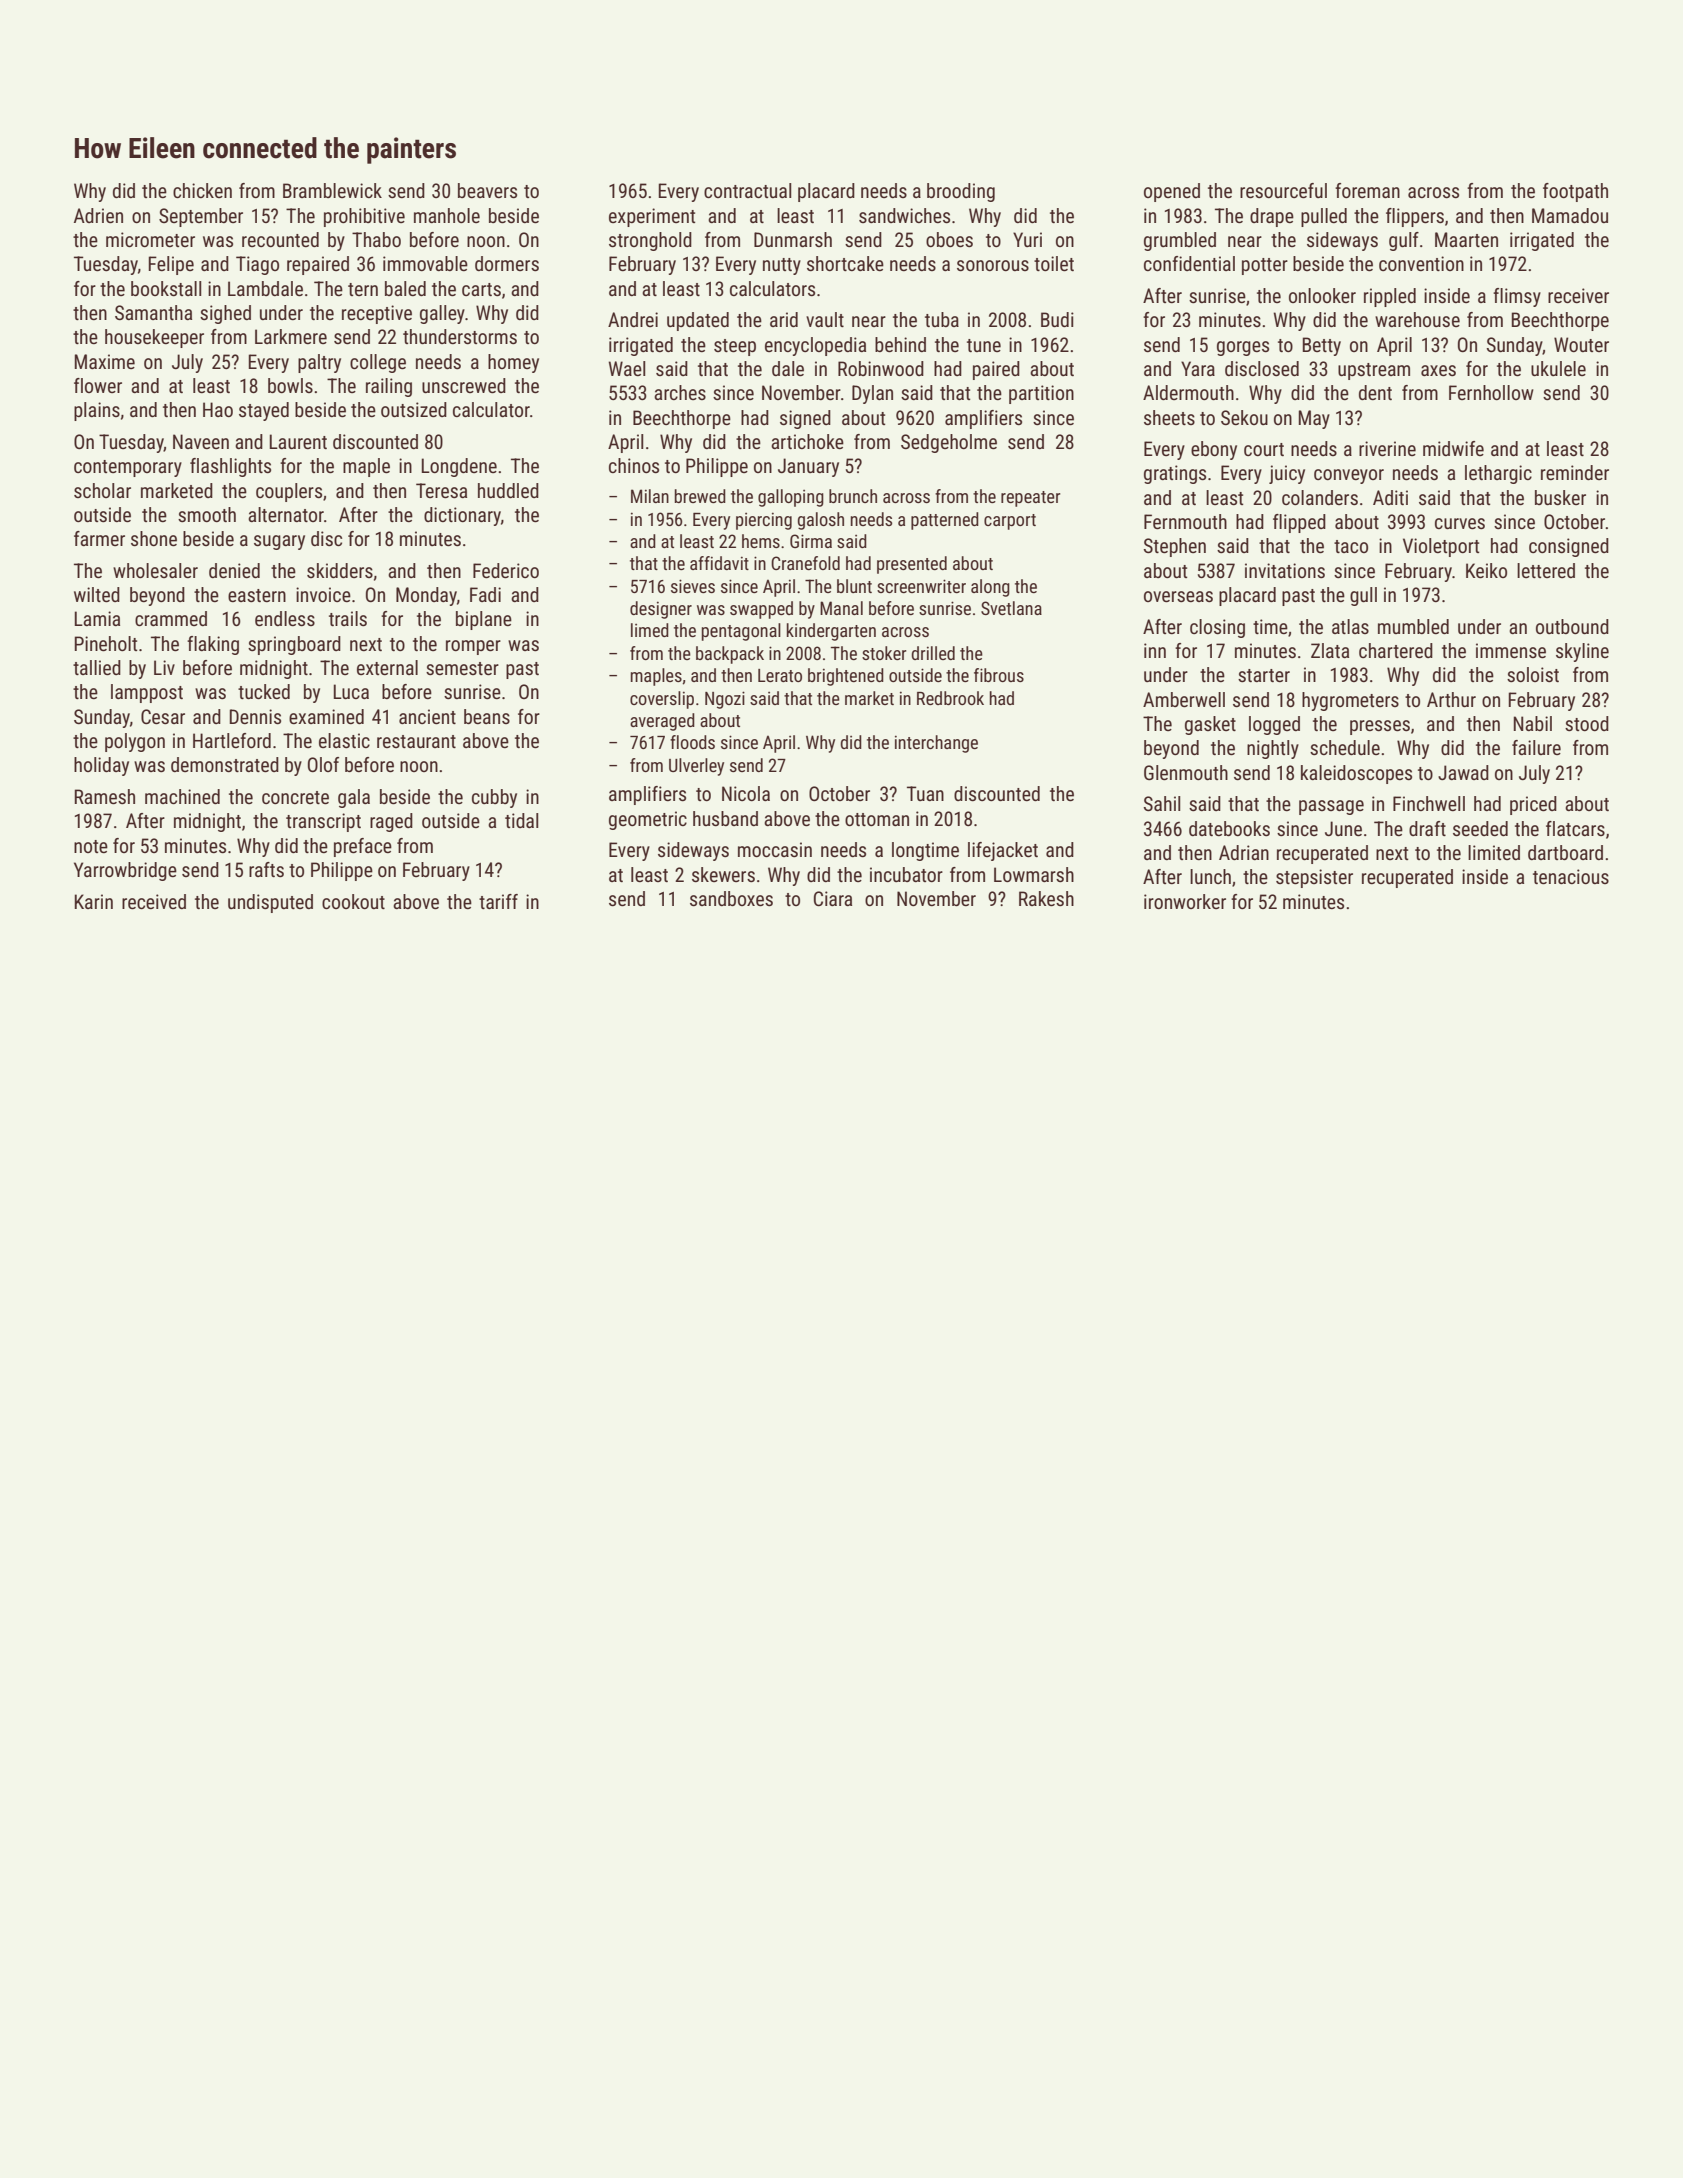 The height and width of the screenshot is (2178, 1683). What do you see at coordinates (782, 266) in the screenshot?
I see `nutty` at bounding box center [782, 266].
